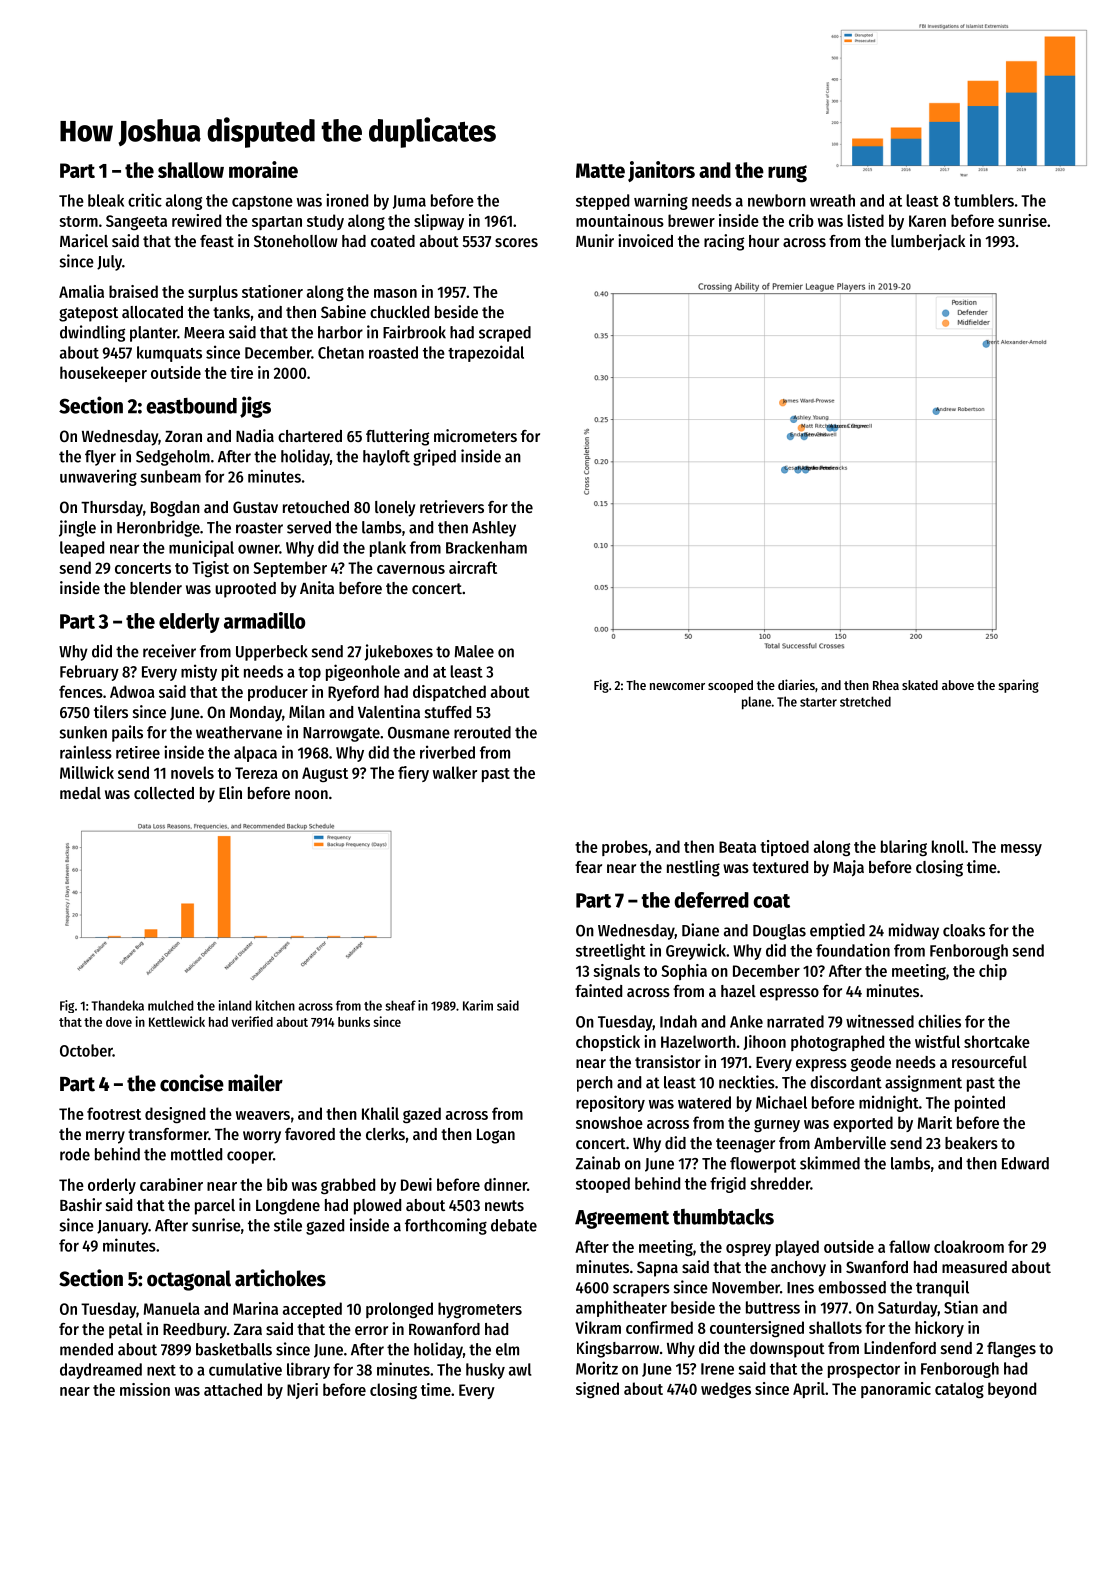  I want to click on tumblers, so click(984, 200).
